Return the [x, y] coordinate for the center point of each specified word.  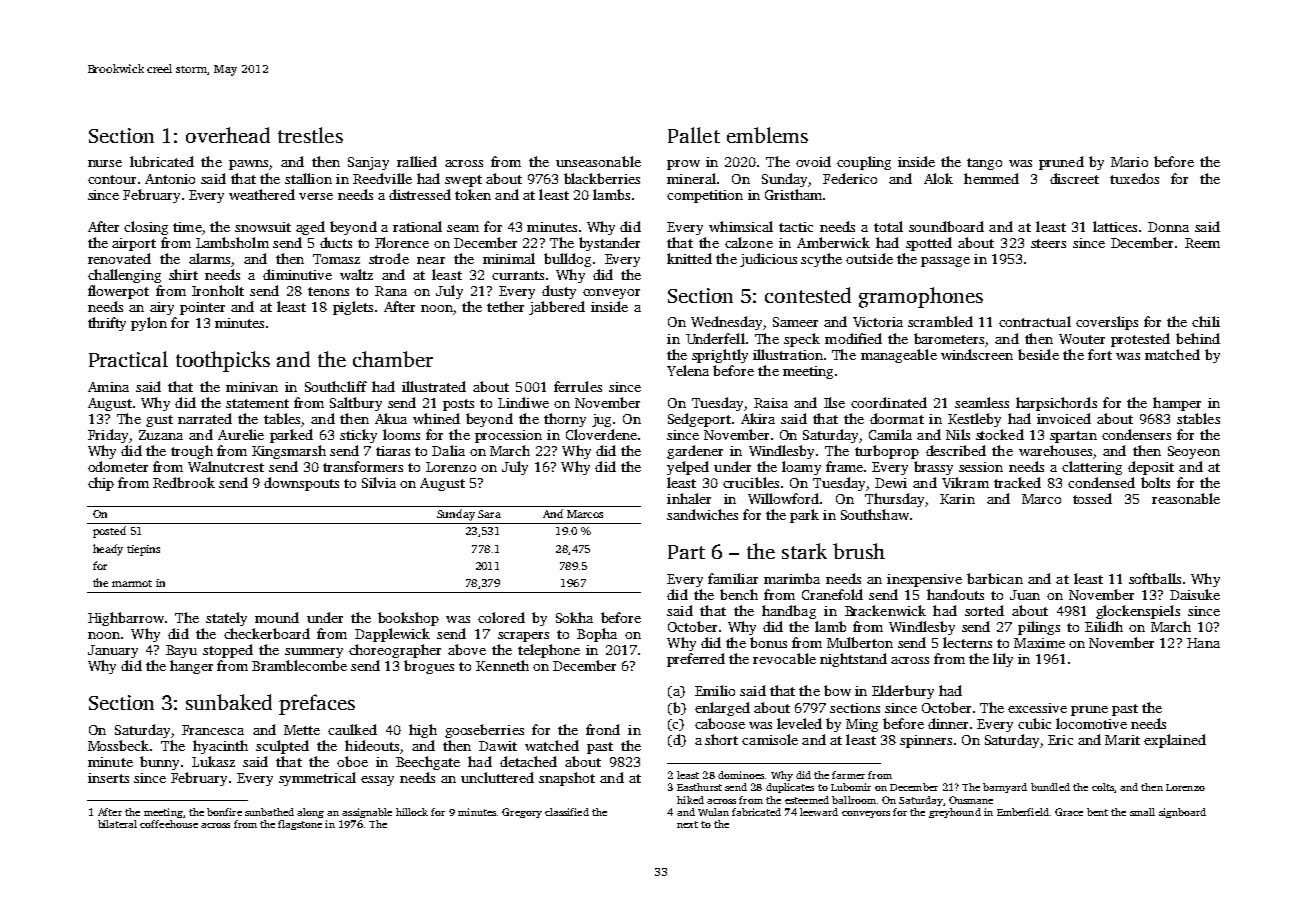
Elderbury [903, 692]
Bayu [181, 651]
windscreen [977, 354]
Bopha [597, 635]
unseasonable [598, 161]
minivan [252, 387]
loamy [801, 468]
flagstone [300, 825]
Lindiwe [523, 402]
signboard [1182, 813]
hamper [1177, 404]
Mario [1129, 162]
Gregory [522, 813]
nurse [105, 163]
